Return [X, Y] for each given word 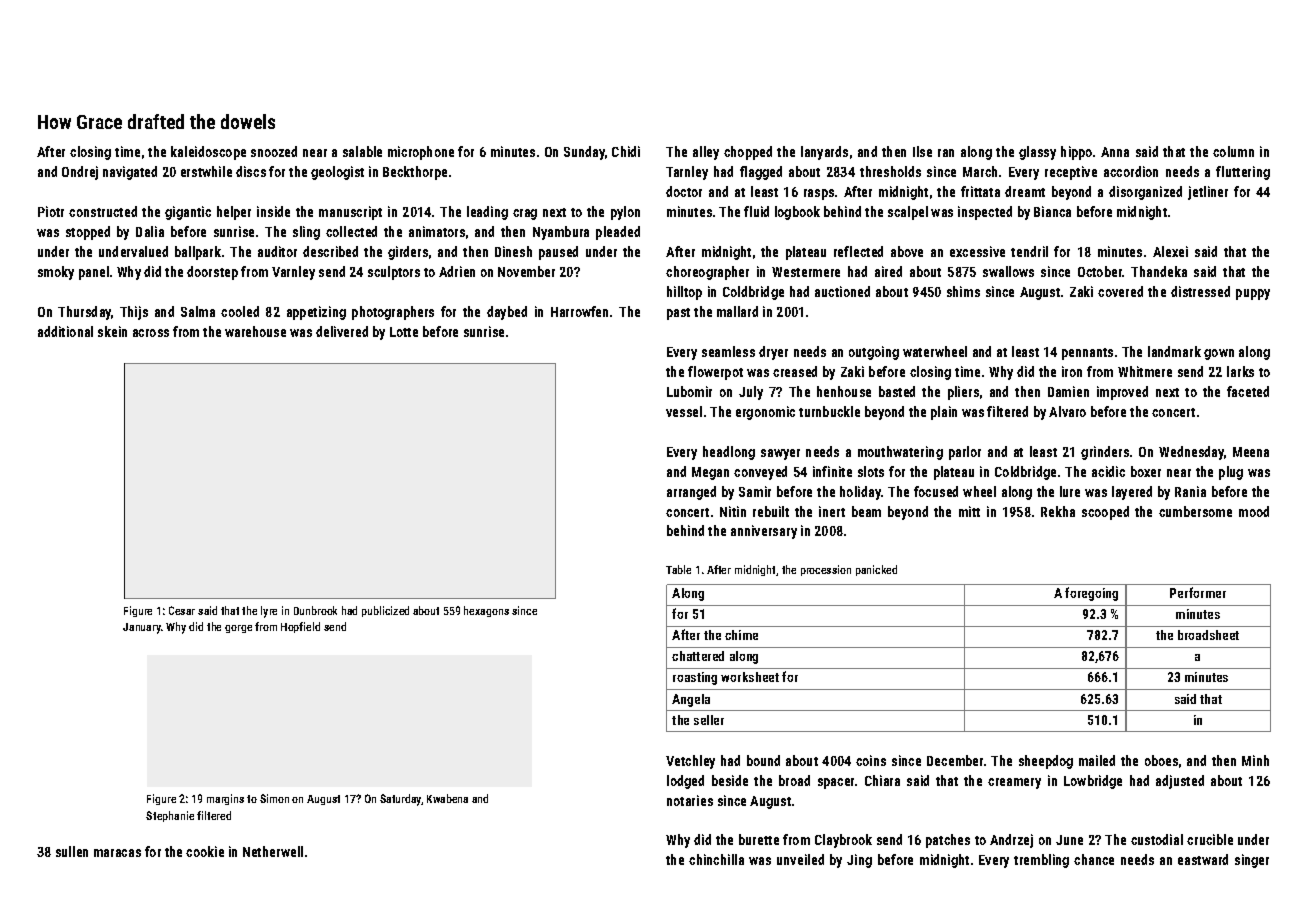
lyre [269, 612]
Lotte [404, 332]
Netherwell [273, 851]
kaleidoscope [208, 153]
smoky [56, 273]
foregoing [1091, 594]
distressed [1200, 291]
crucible [1210, 839]
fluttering [1243, 173]
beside [730, 780]
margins [225, 799]
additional [65, 331]
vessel [684, 411]
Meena [1251, 452]
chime [741, 635]
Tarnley [687, 173]
